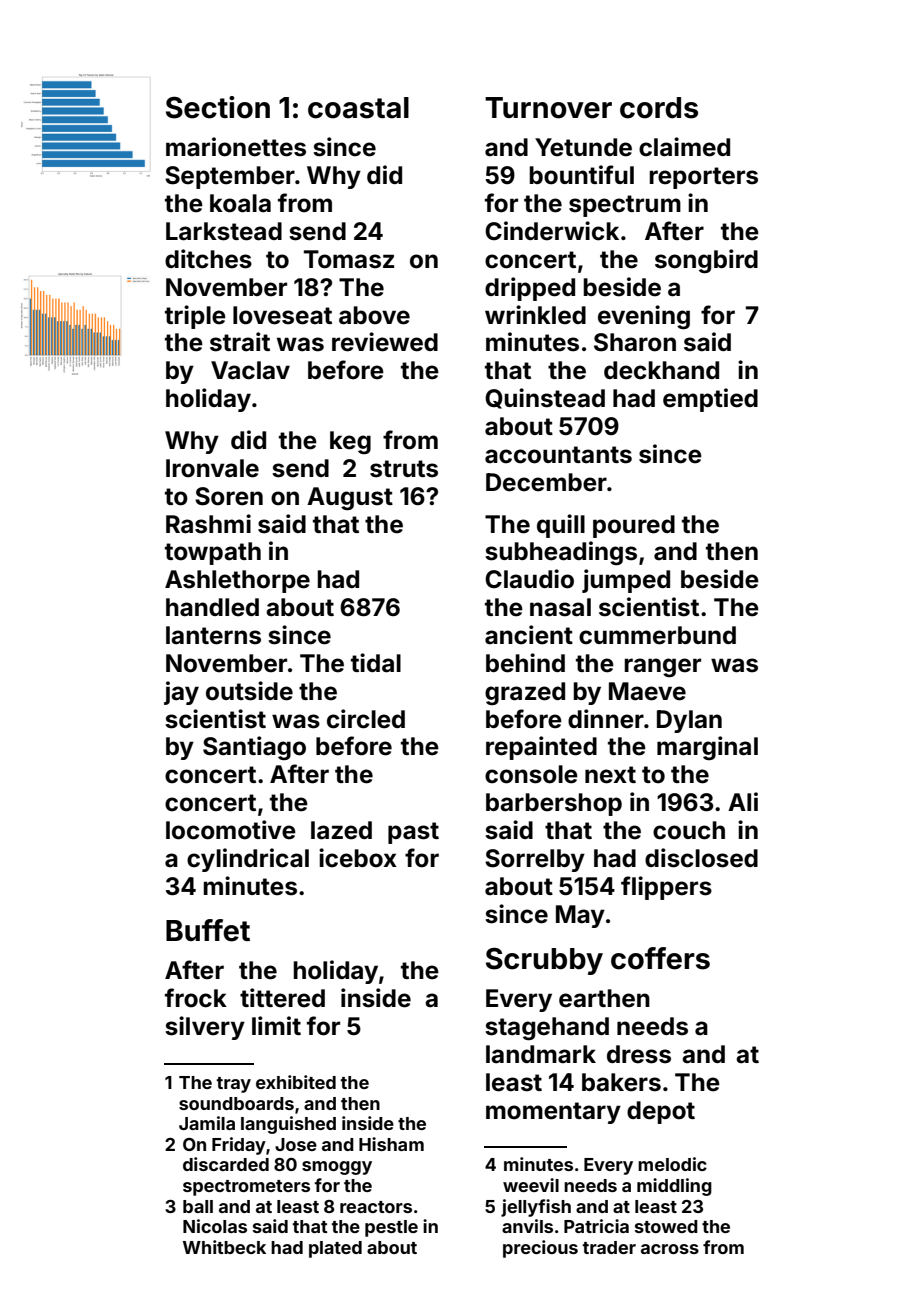 The image size is (924, 1311). I want to click on discarded, so click(226, 1164).
